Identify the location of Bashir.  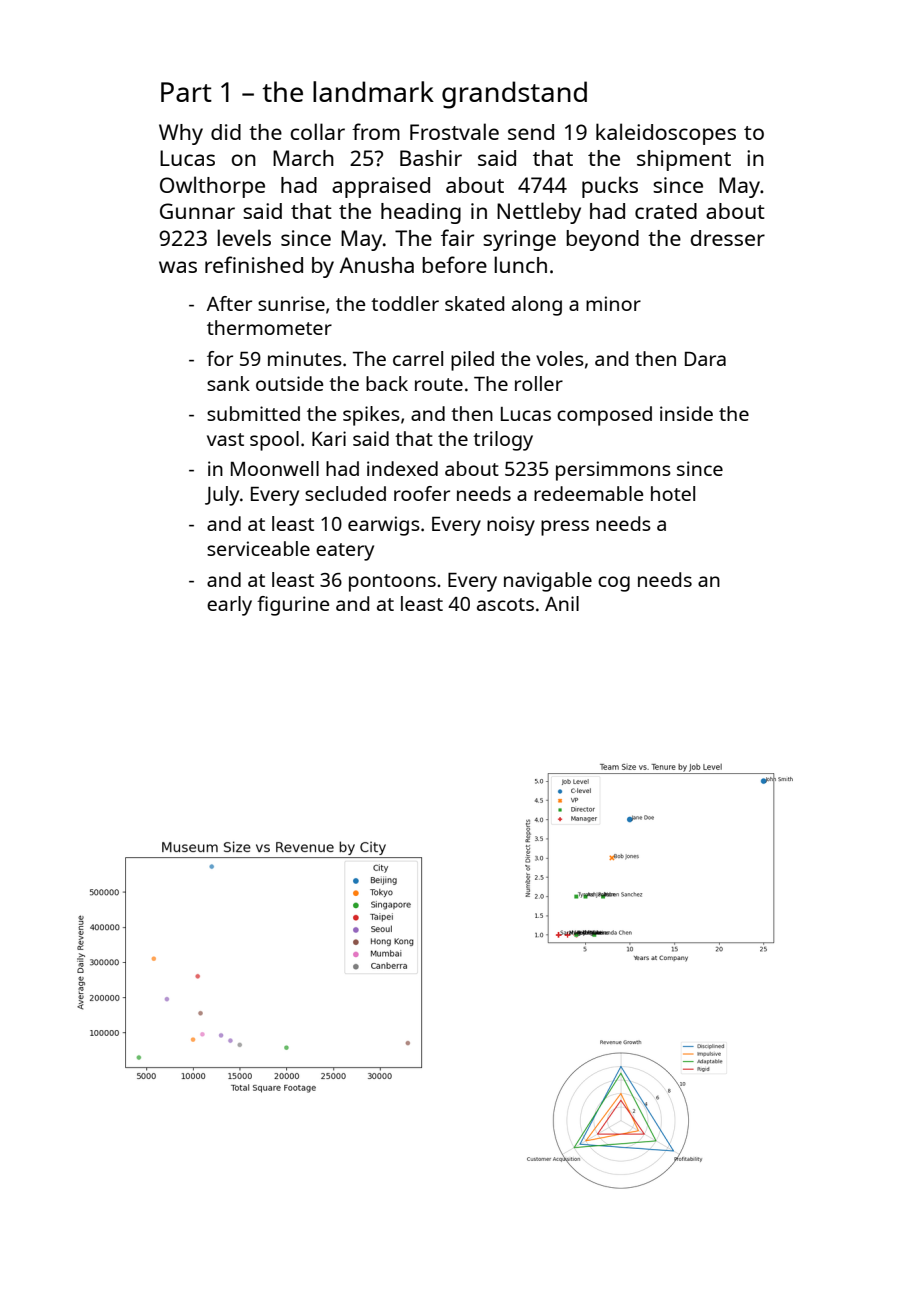
(431, 158).
